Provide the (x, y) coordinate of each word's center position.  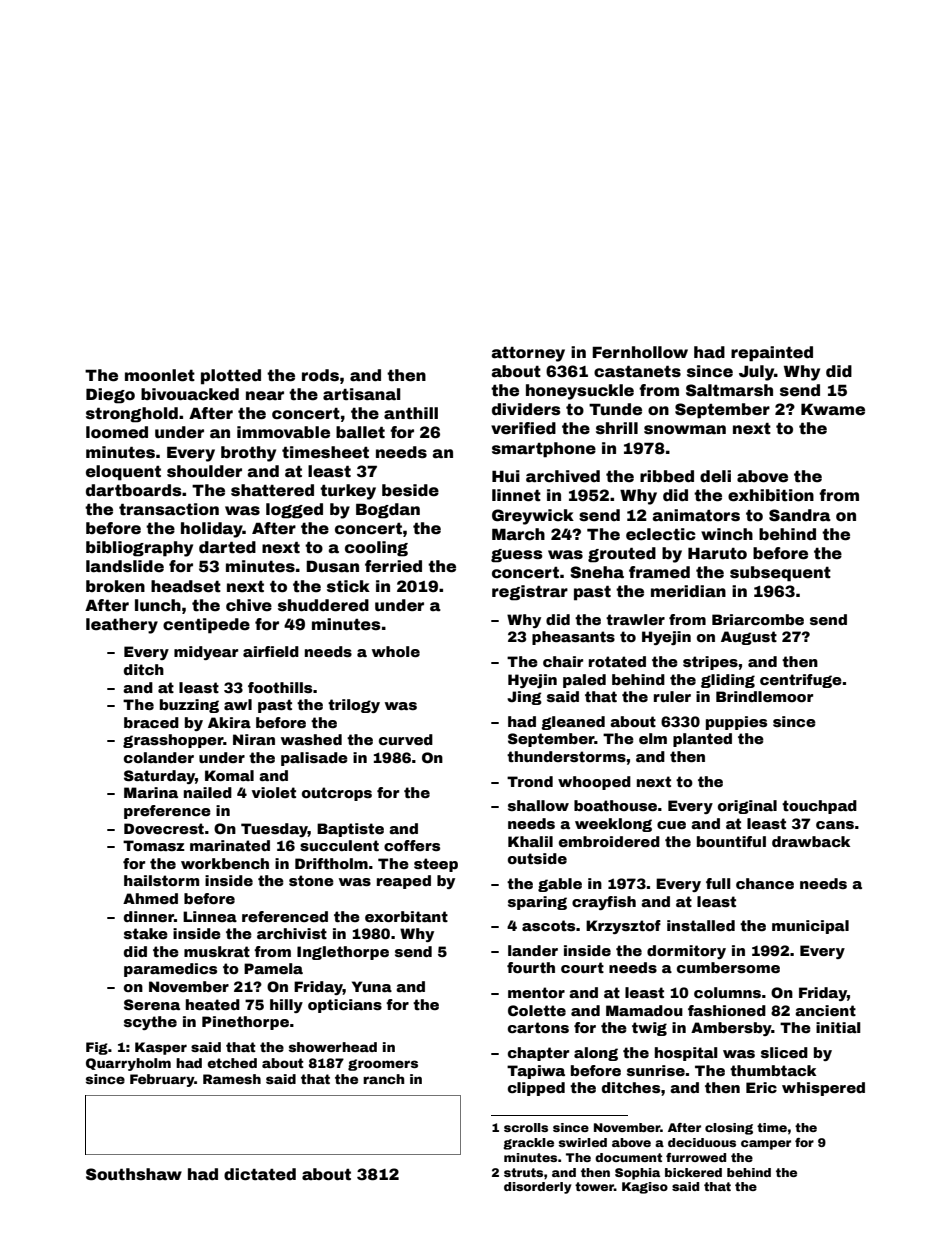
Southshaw (134, 1174)
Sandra (800, 515)
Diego (110, 396)
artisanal (362, 394)
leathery (122, 626)
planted (702, 740)
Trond (530, 781)
